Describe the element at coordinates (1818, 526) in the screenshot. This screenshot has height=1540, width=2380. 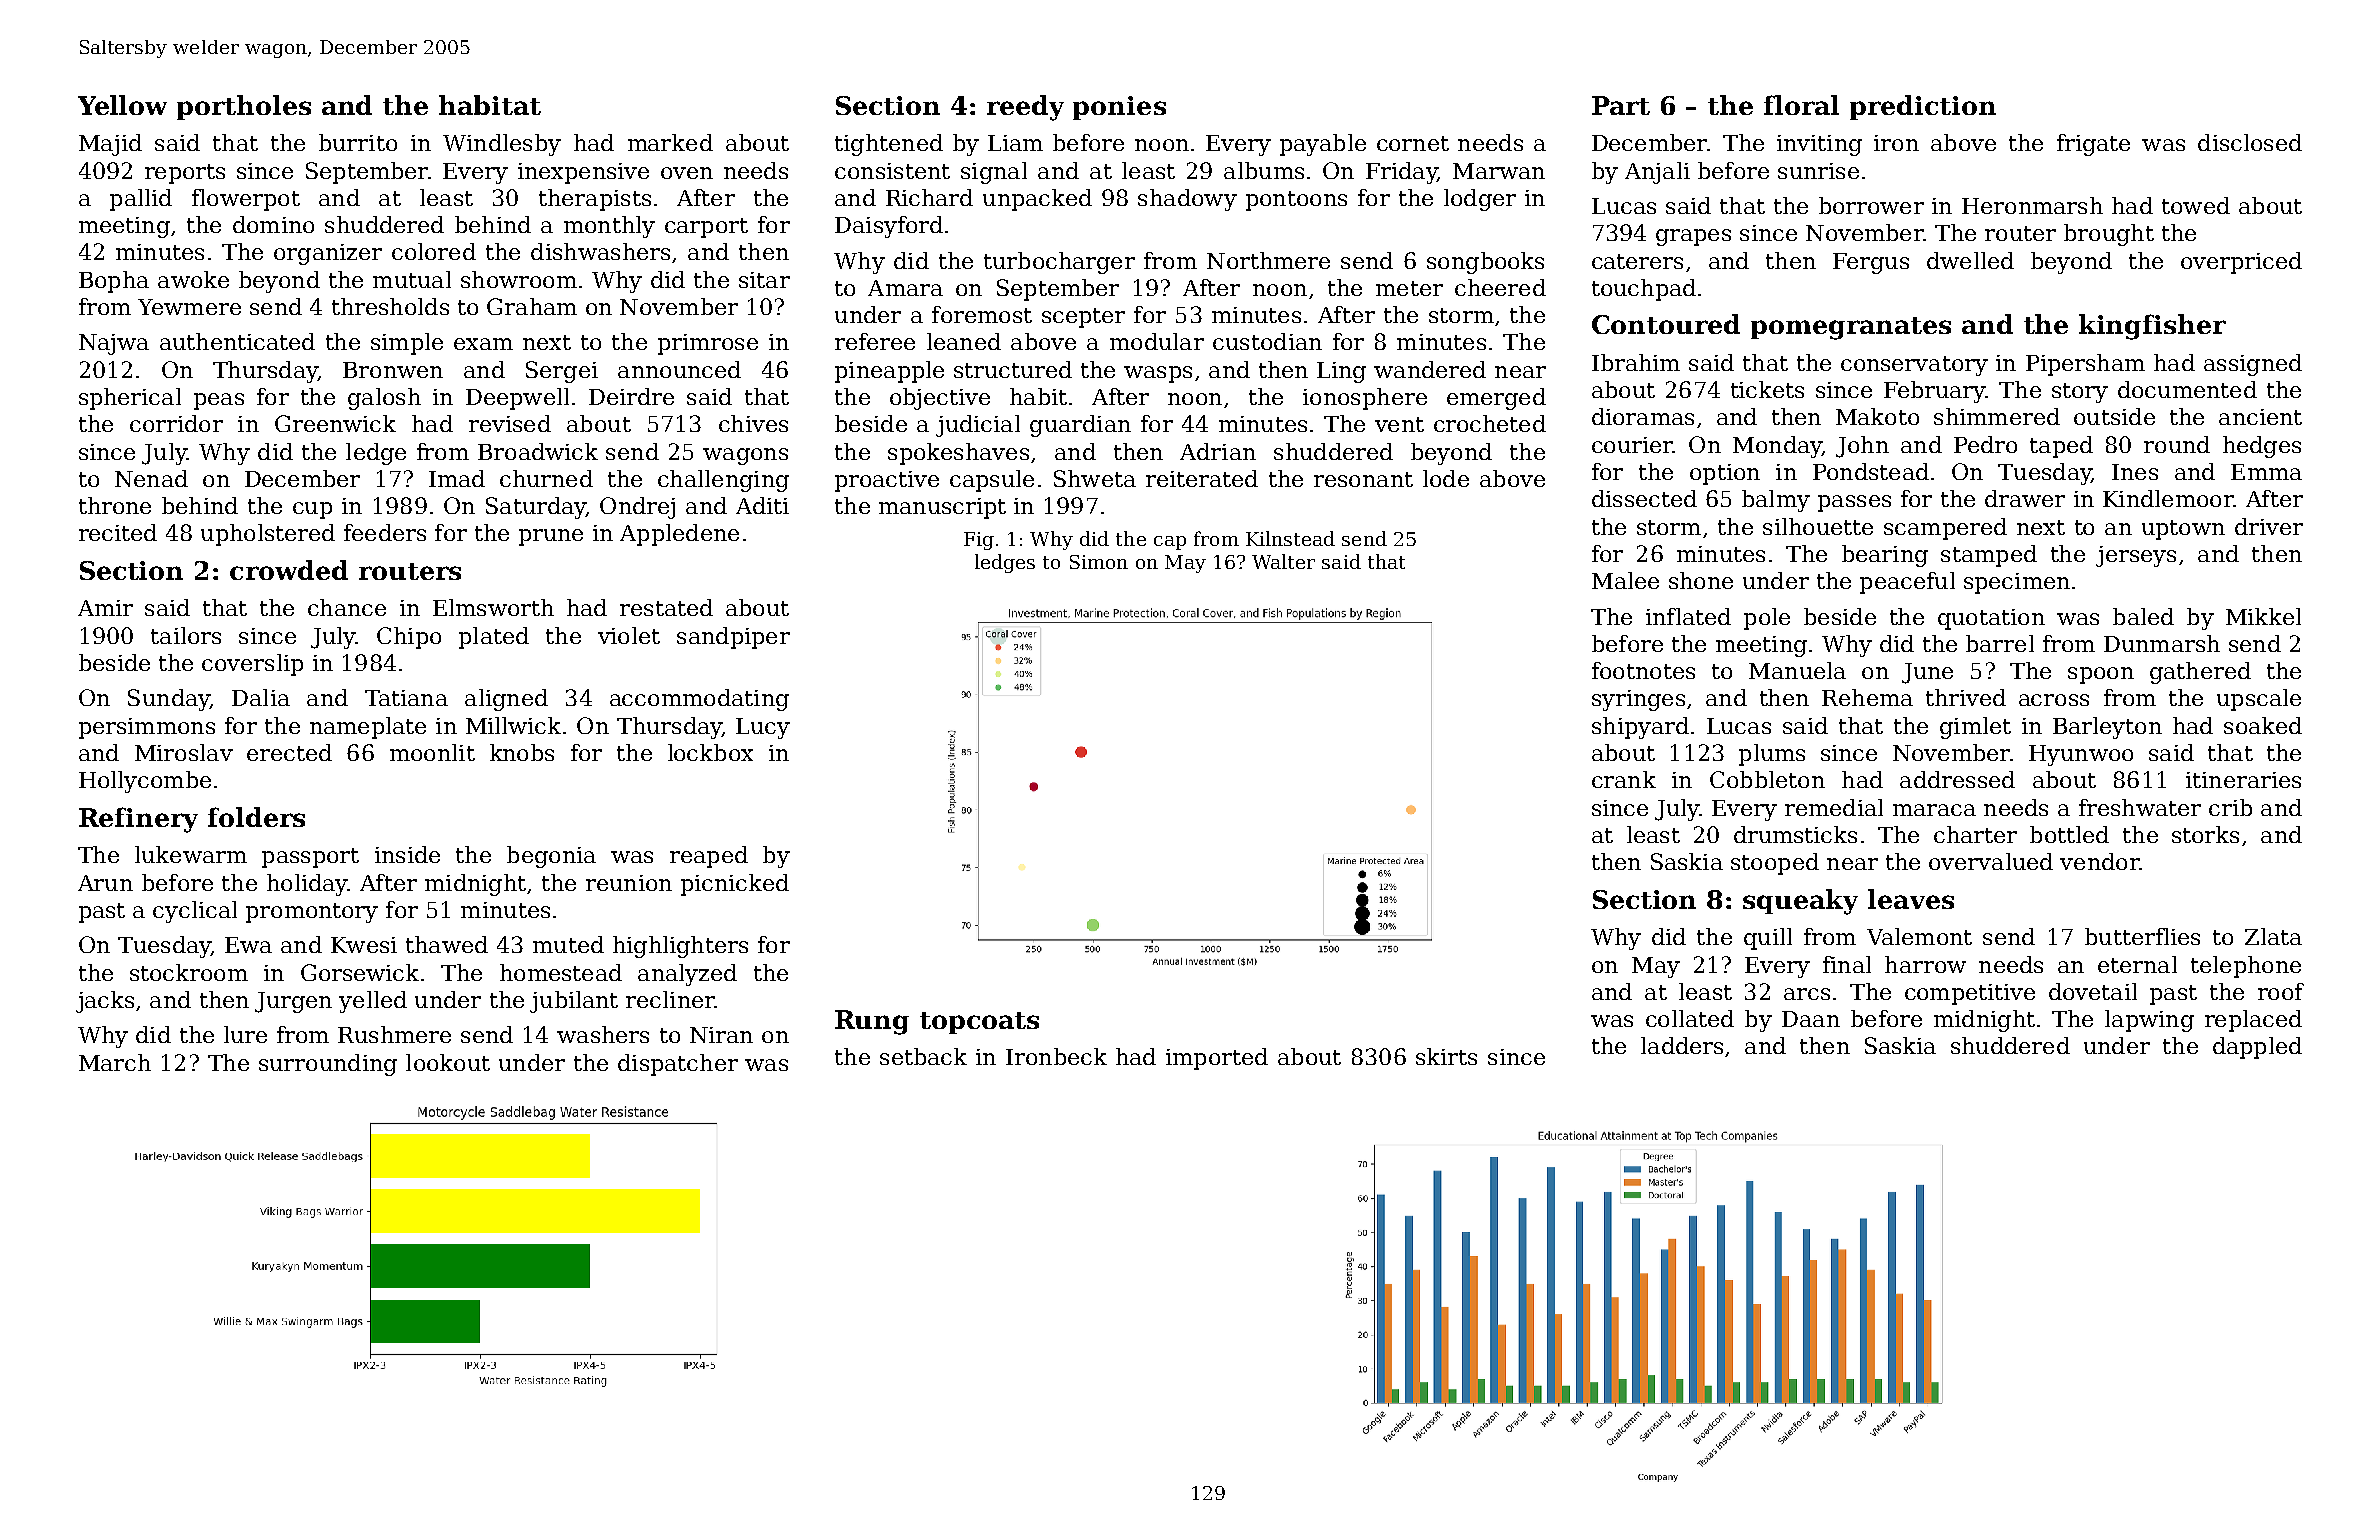
I see `silhouette` at that location.
